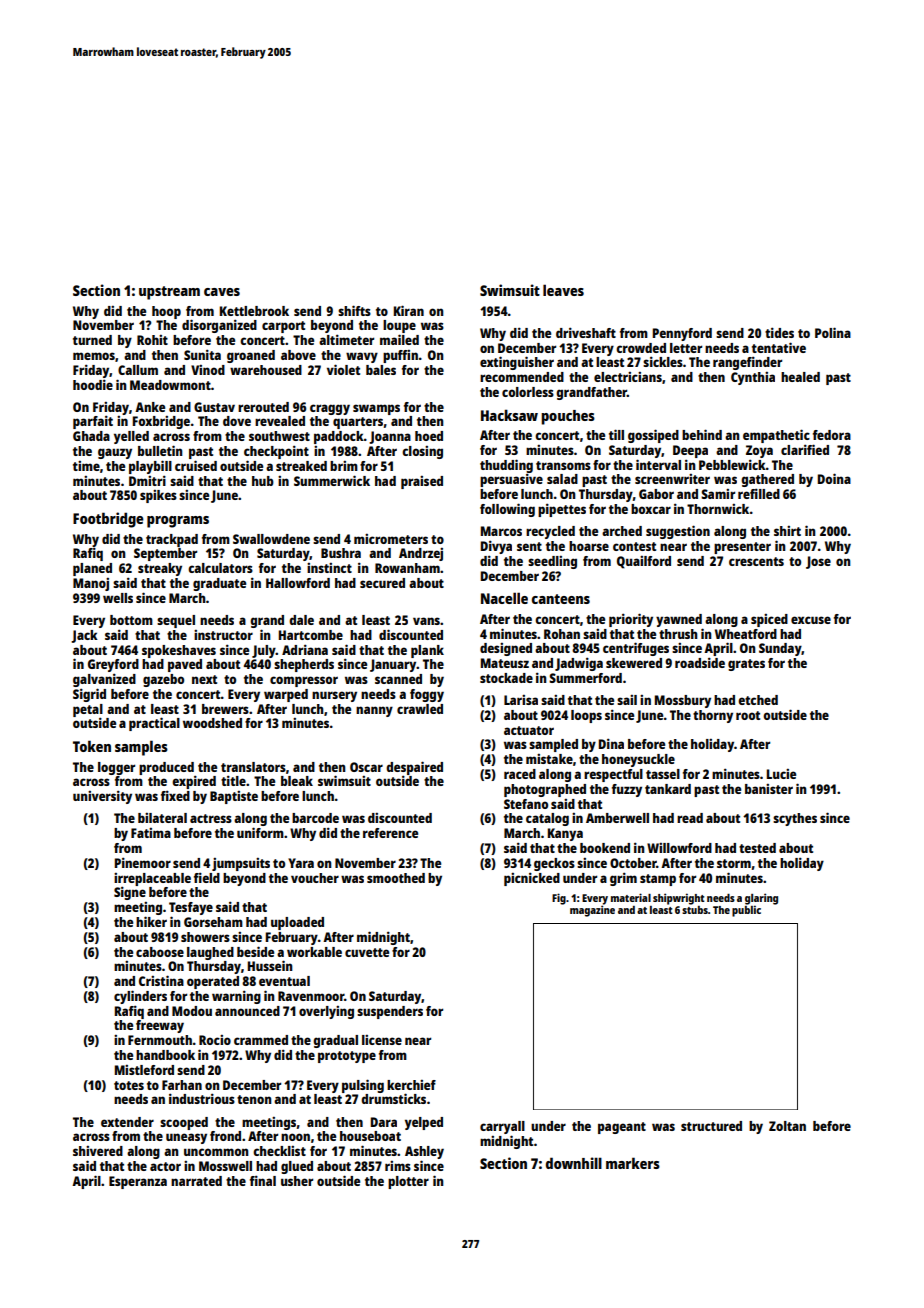 This image has width=924, height=1308. Describe the element at coordinates (169, 293) in the image. I see `upstream` at that location.
